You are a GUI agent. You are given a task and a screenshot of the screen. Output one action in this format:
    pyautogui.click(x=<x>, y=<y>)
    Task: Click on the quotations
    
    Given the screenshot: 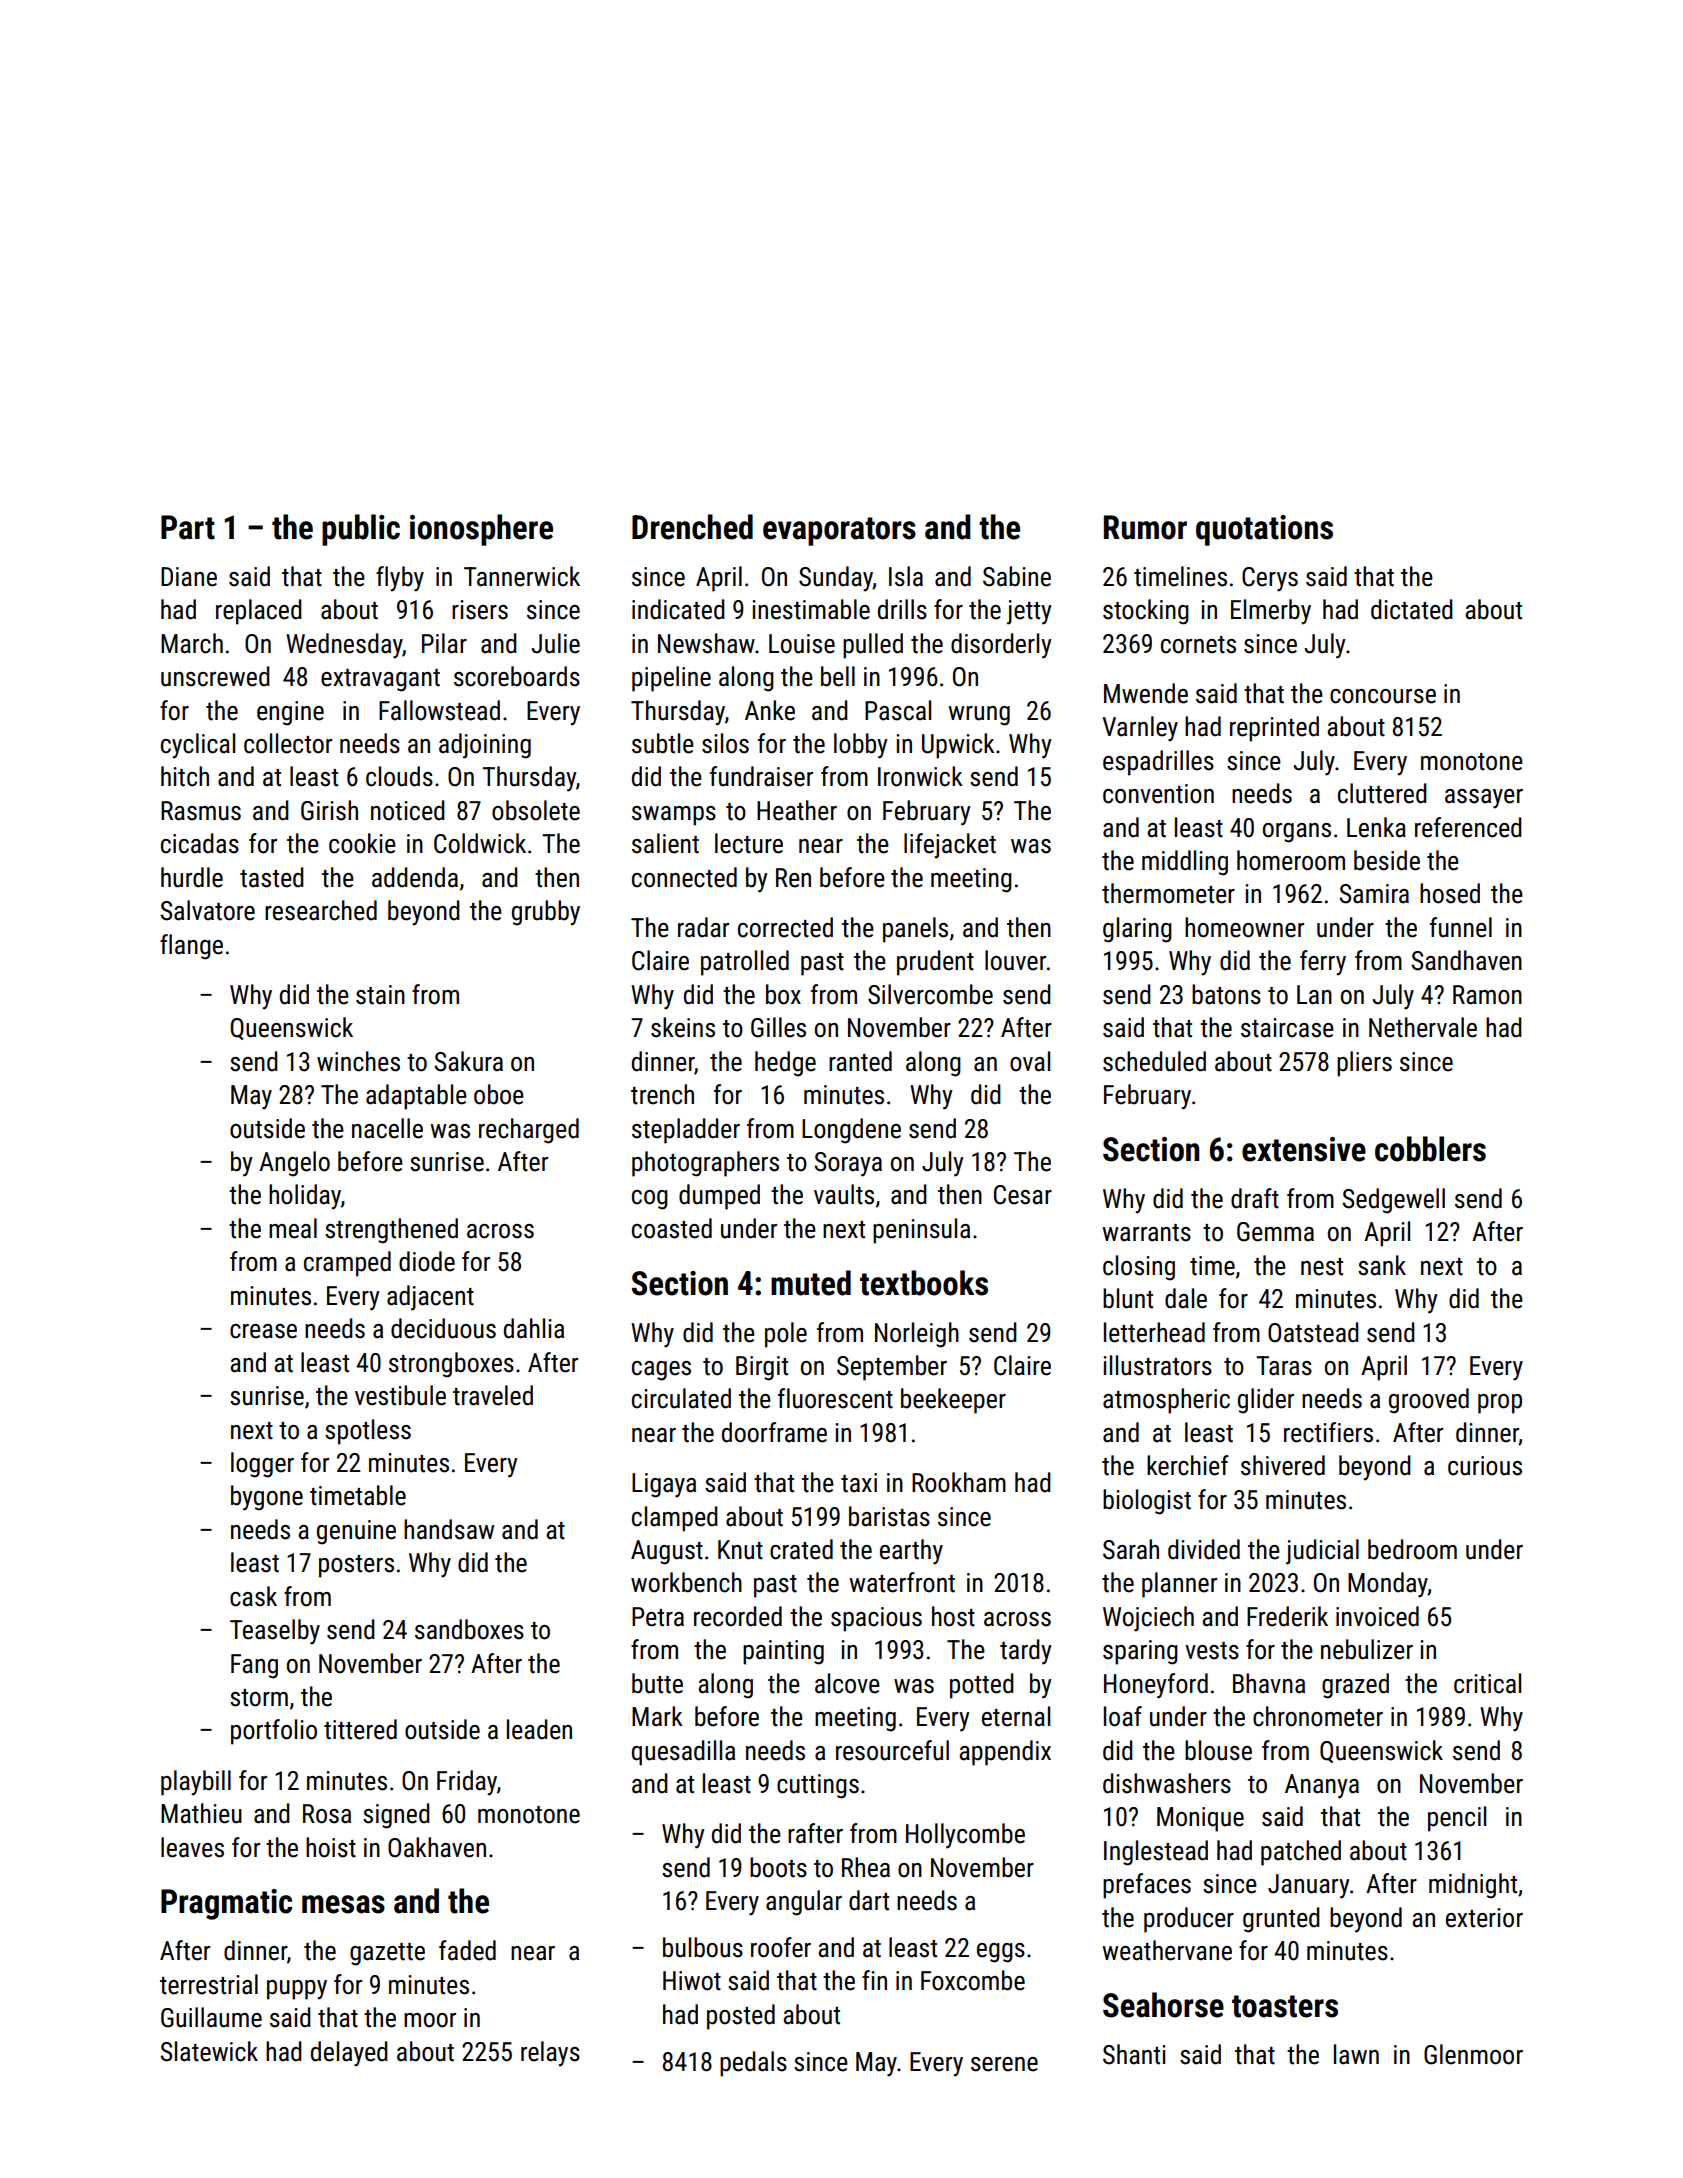 What is the action you would take?
    pyautogui.click(x=1264, y=530)
